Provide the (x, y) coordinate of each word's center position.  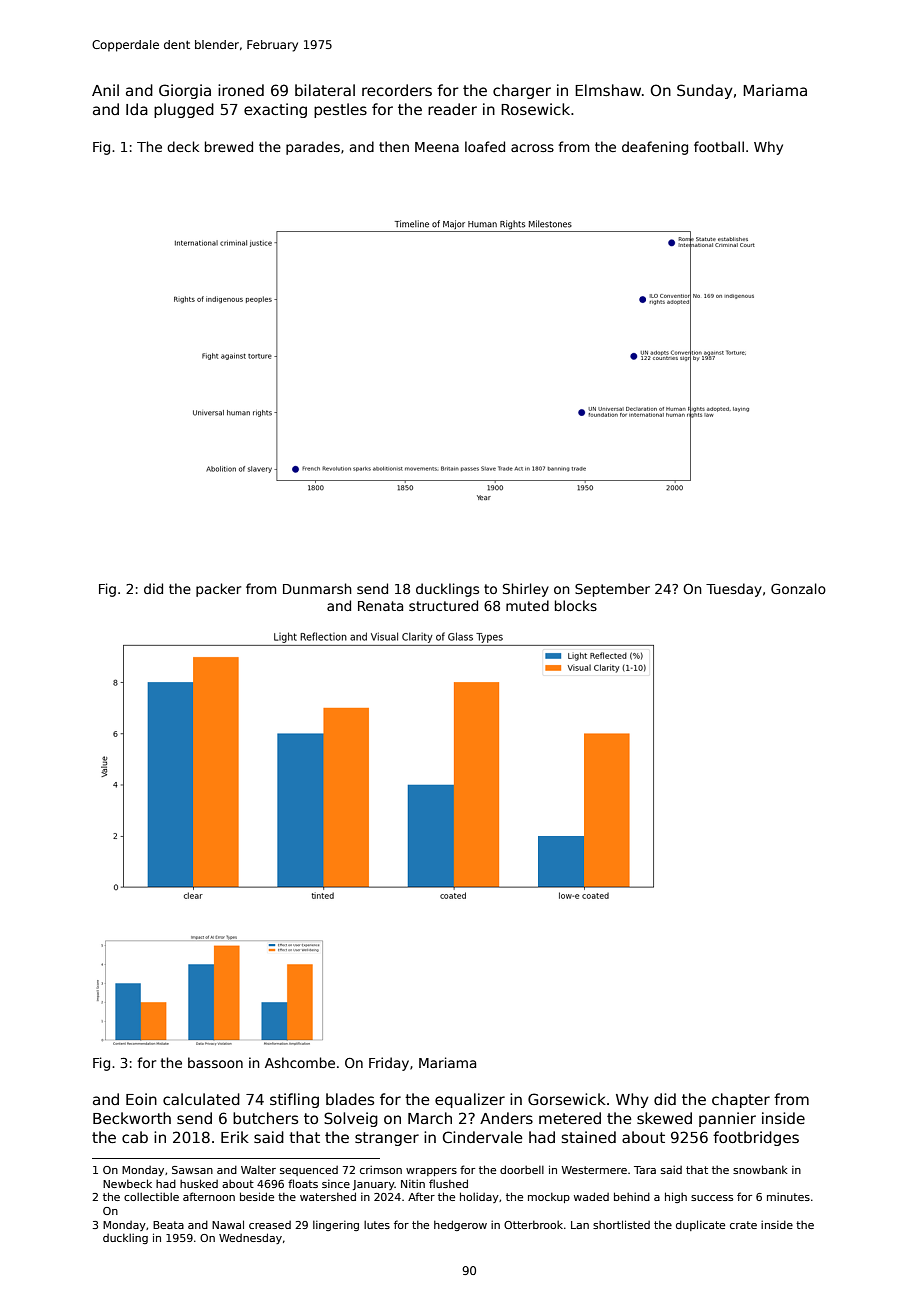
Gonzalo (798, 588)
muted (527, 605)
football (719, 146)
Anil (105, 90)
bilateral (325, 90)
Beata (168, 1225)
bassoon (215, 1062)
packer (218, 590)
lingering (336, 1226)
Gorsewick (567, 1099)
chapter (741, 1100)
